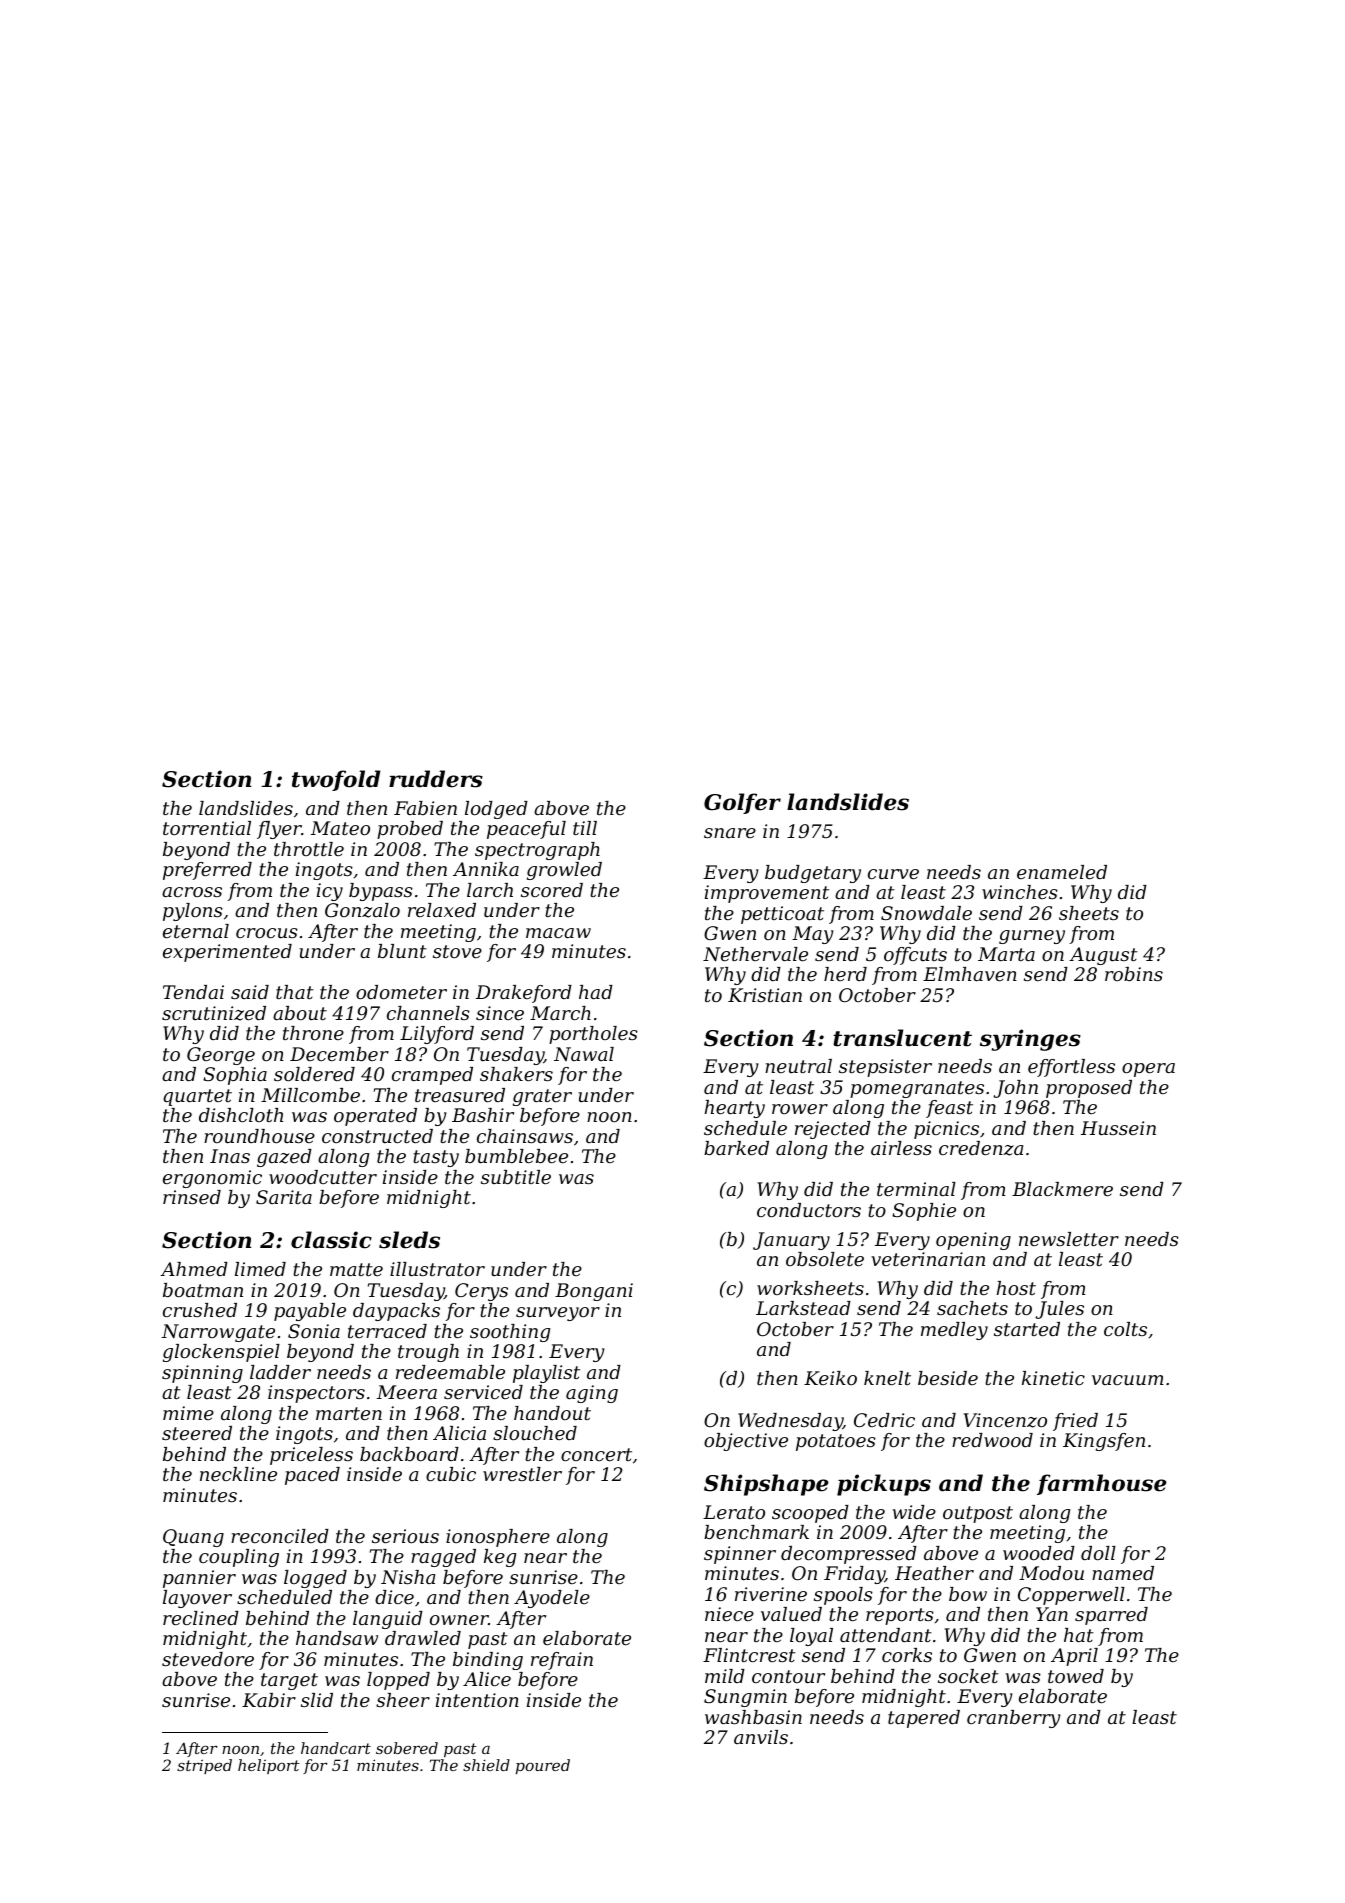  I want to click on outpost, so click(978, 1514).
